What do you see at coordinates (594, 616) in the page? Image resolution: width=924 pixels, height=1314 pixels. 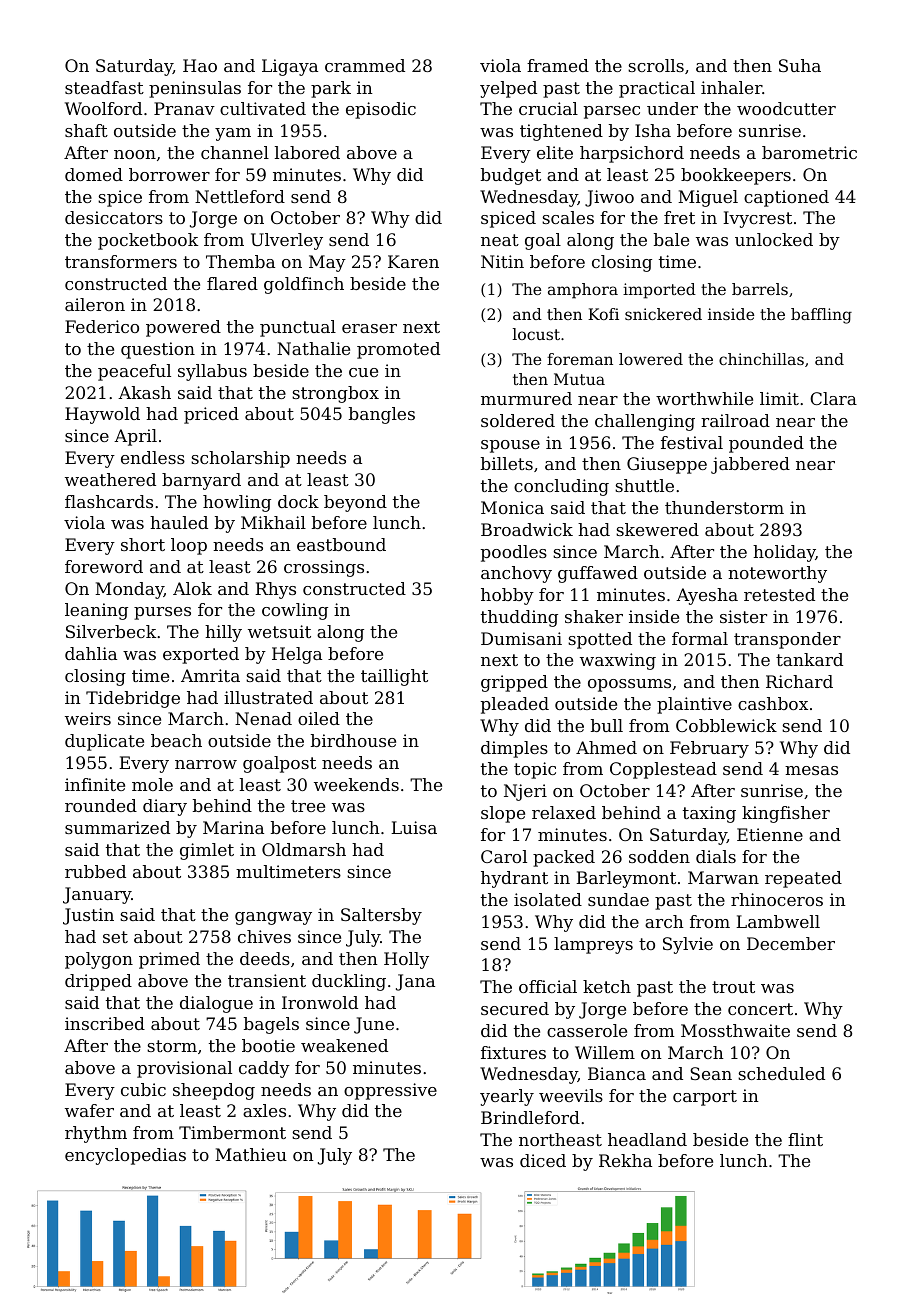 I see `shaker` at bounding box center [594, 616].
